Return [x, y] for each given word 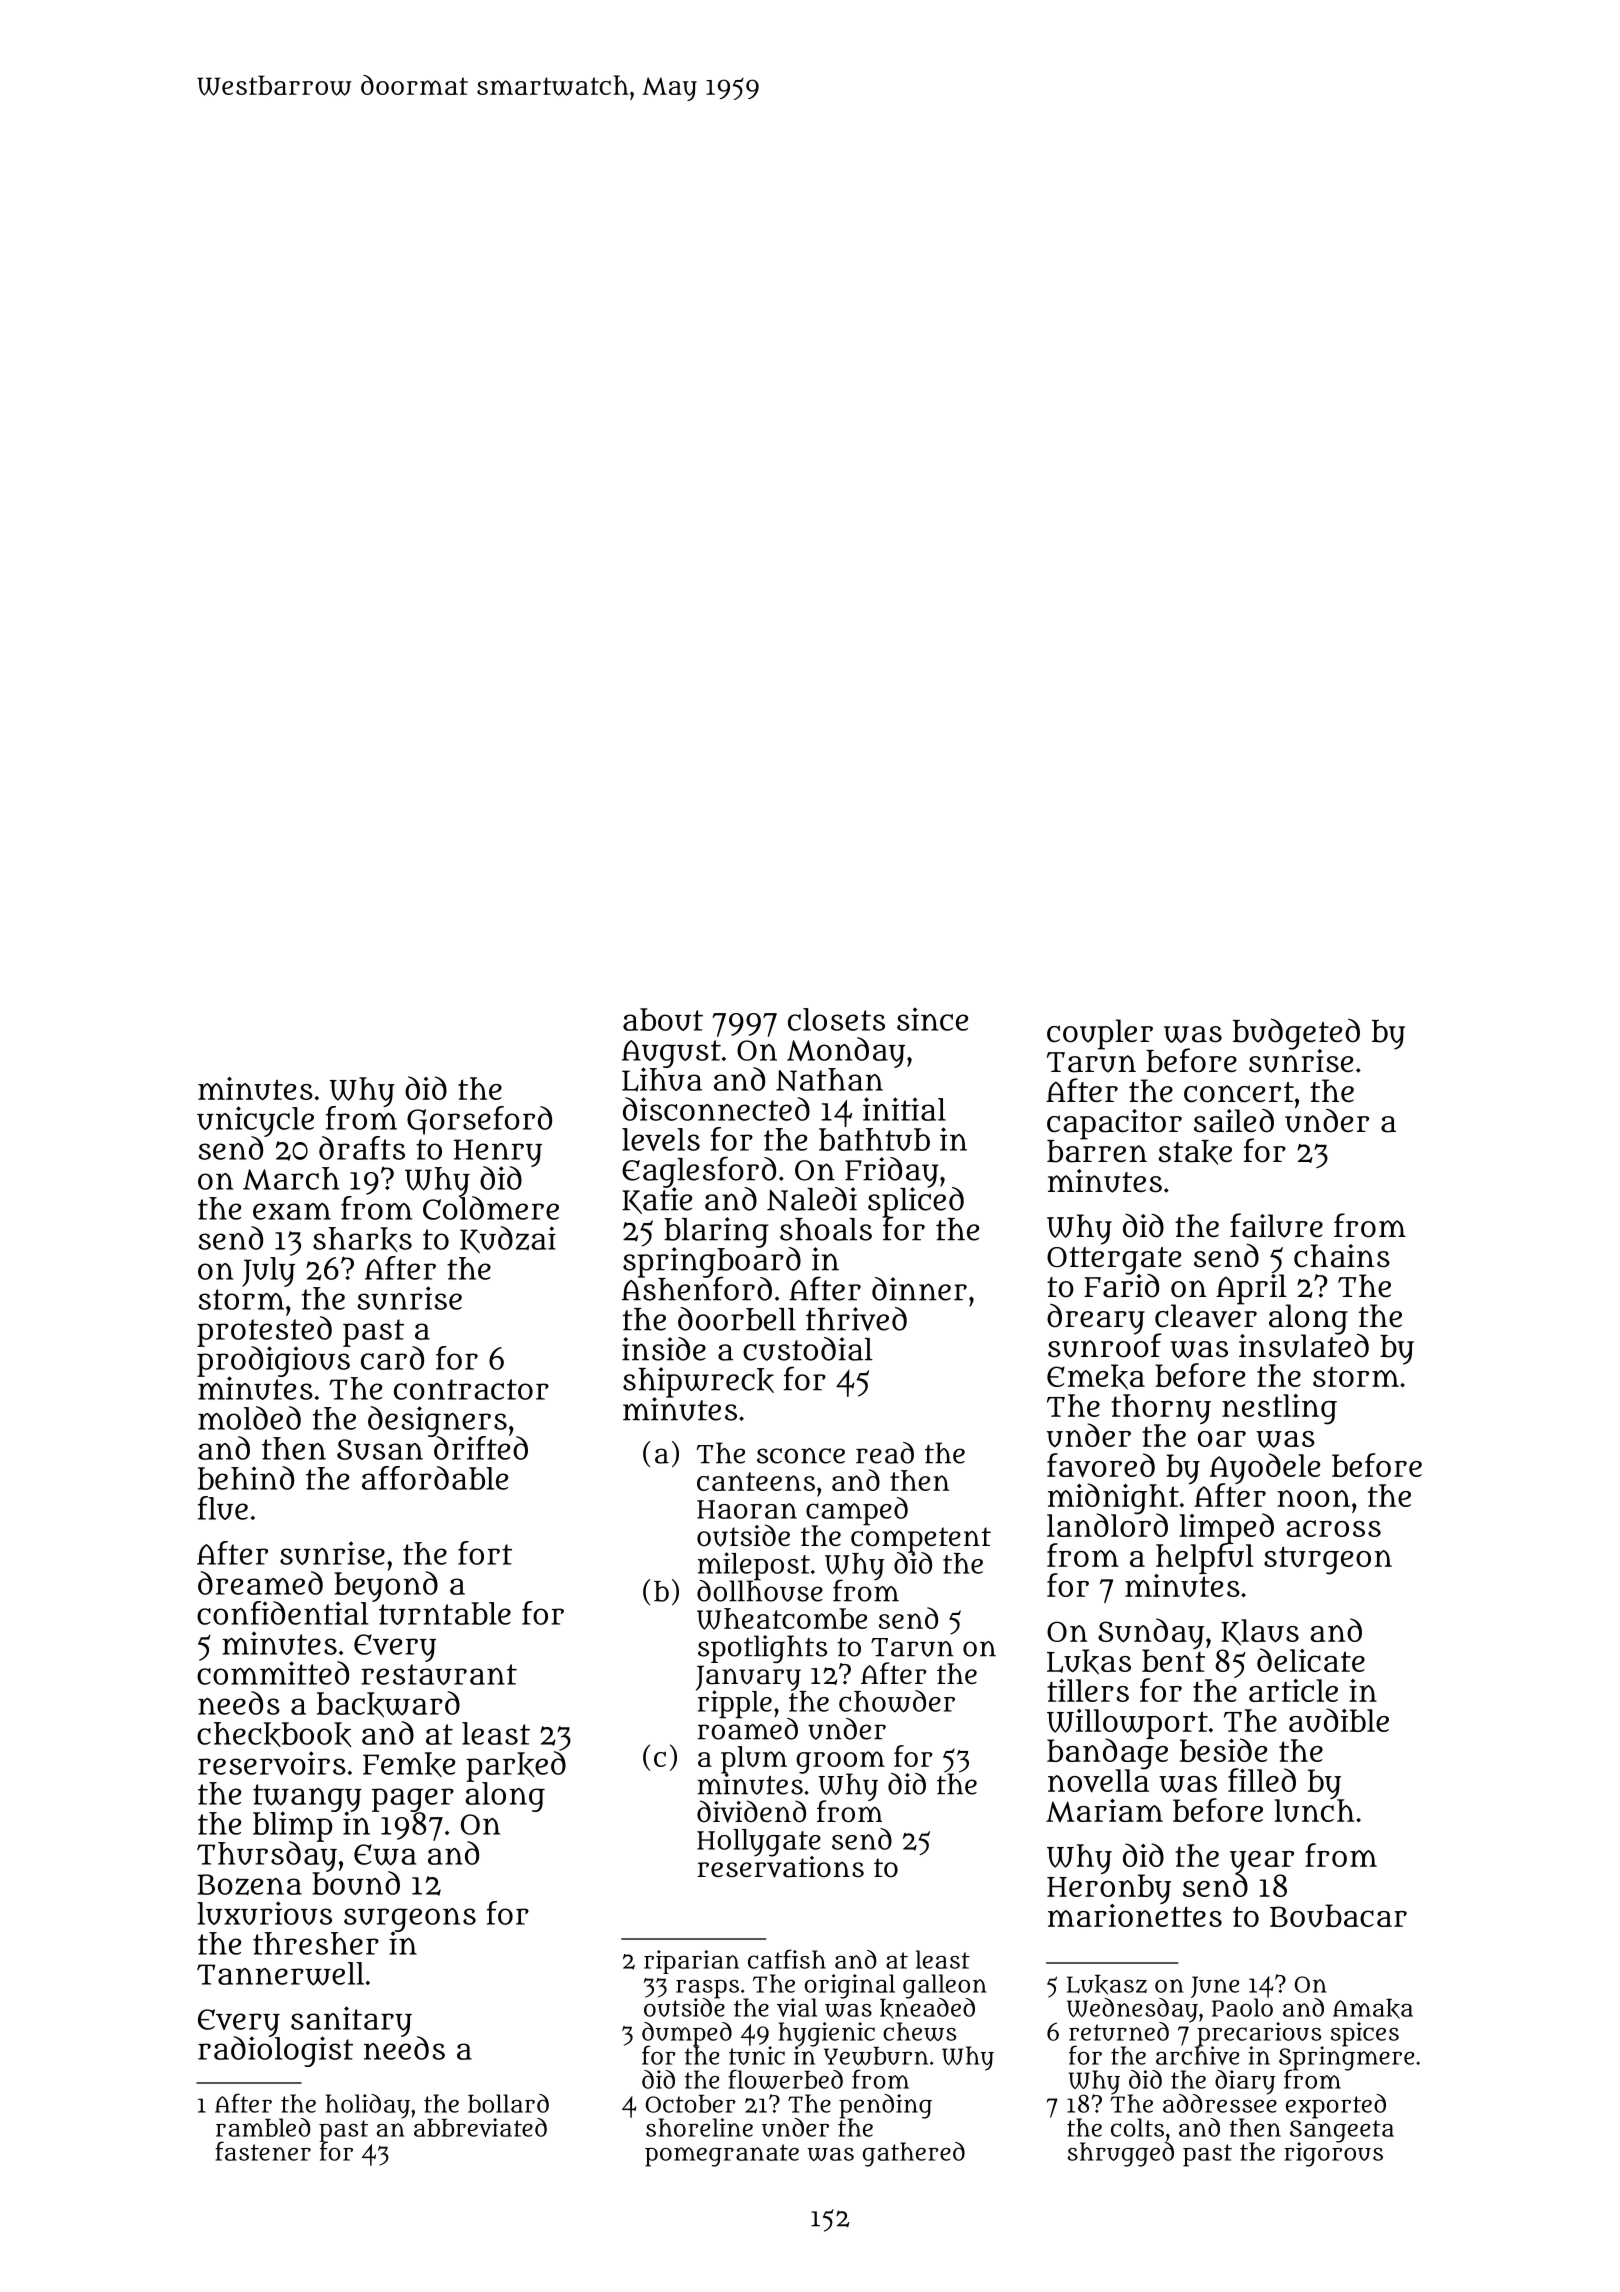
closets [836, 1019]
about [663, 1019]
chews [919, 2031]
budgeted [1296, 1033]
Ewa [385, 1855]
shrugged [1121, 2154]
